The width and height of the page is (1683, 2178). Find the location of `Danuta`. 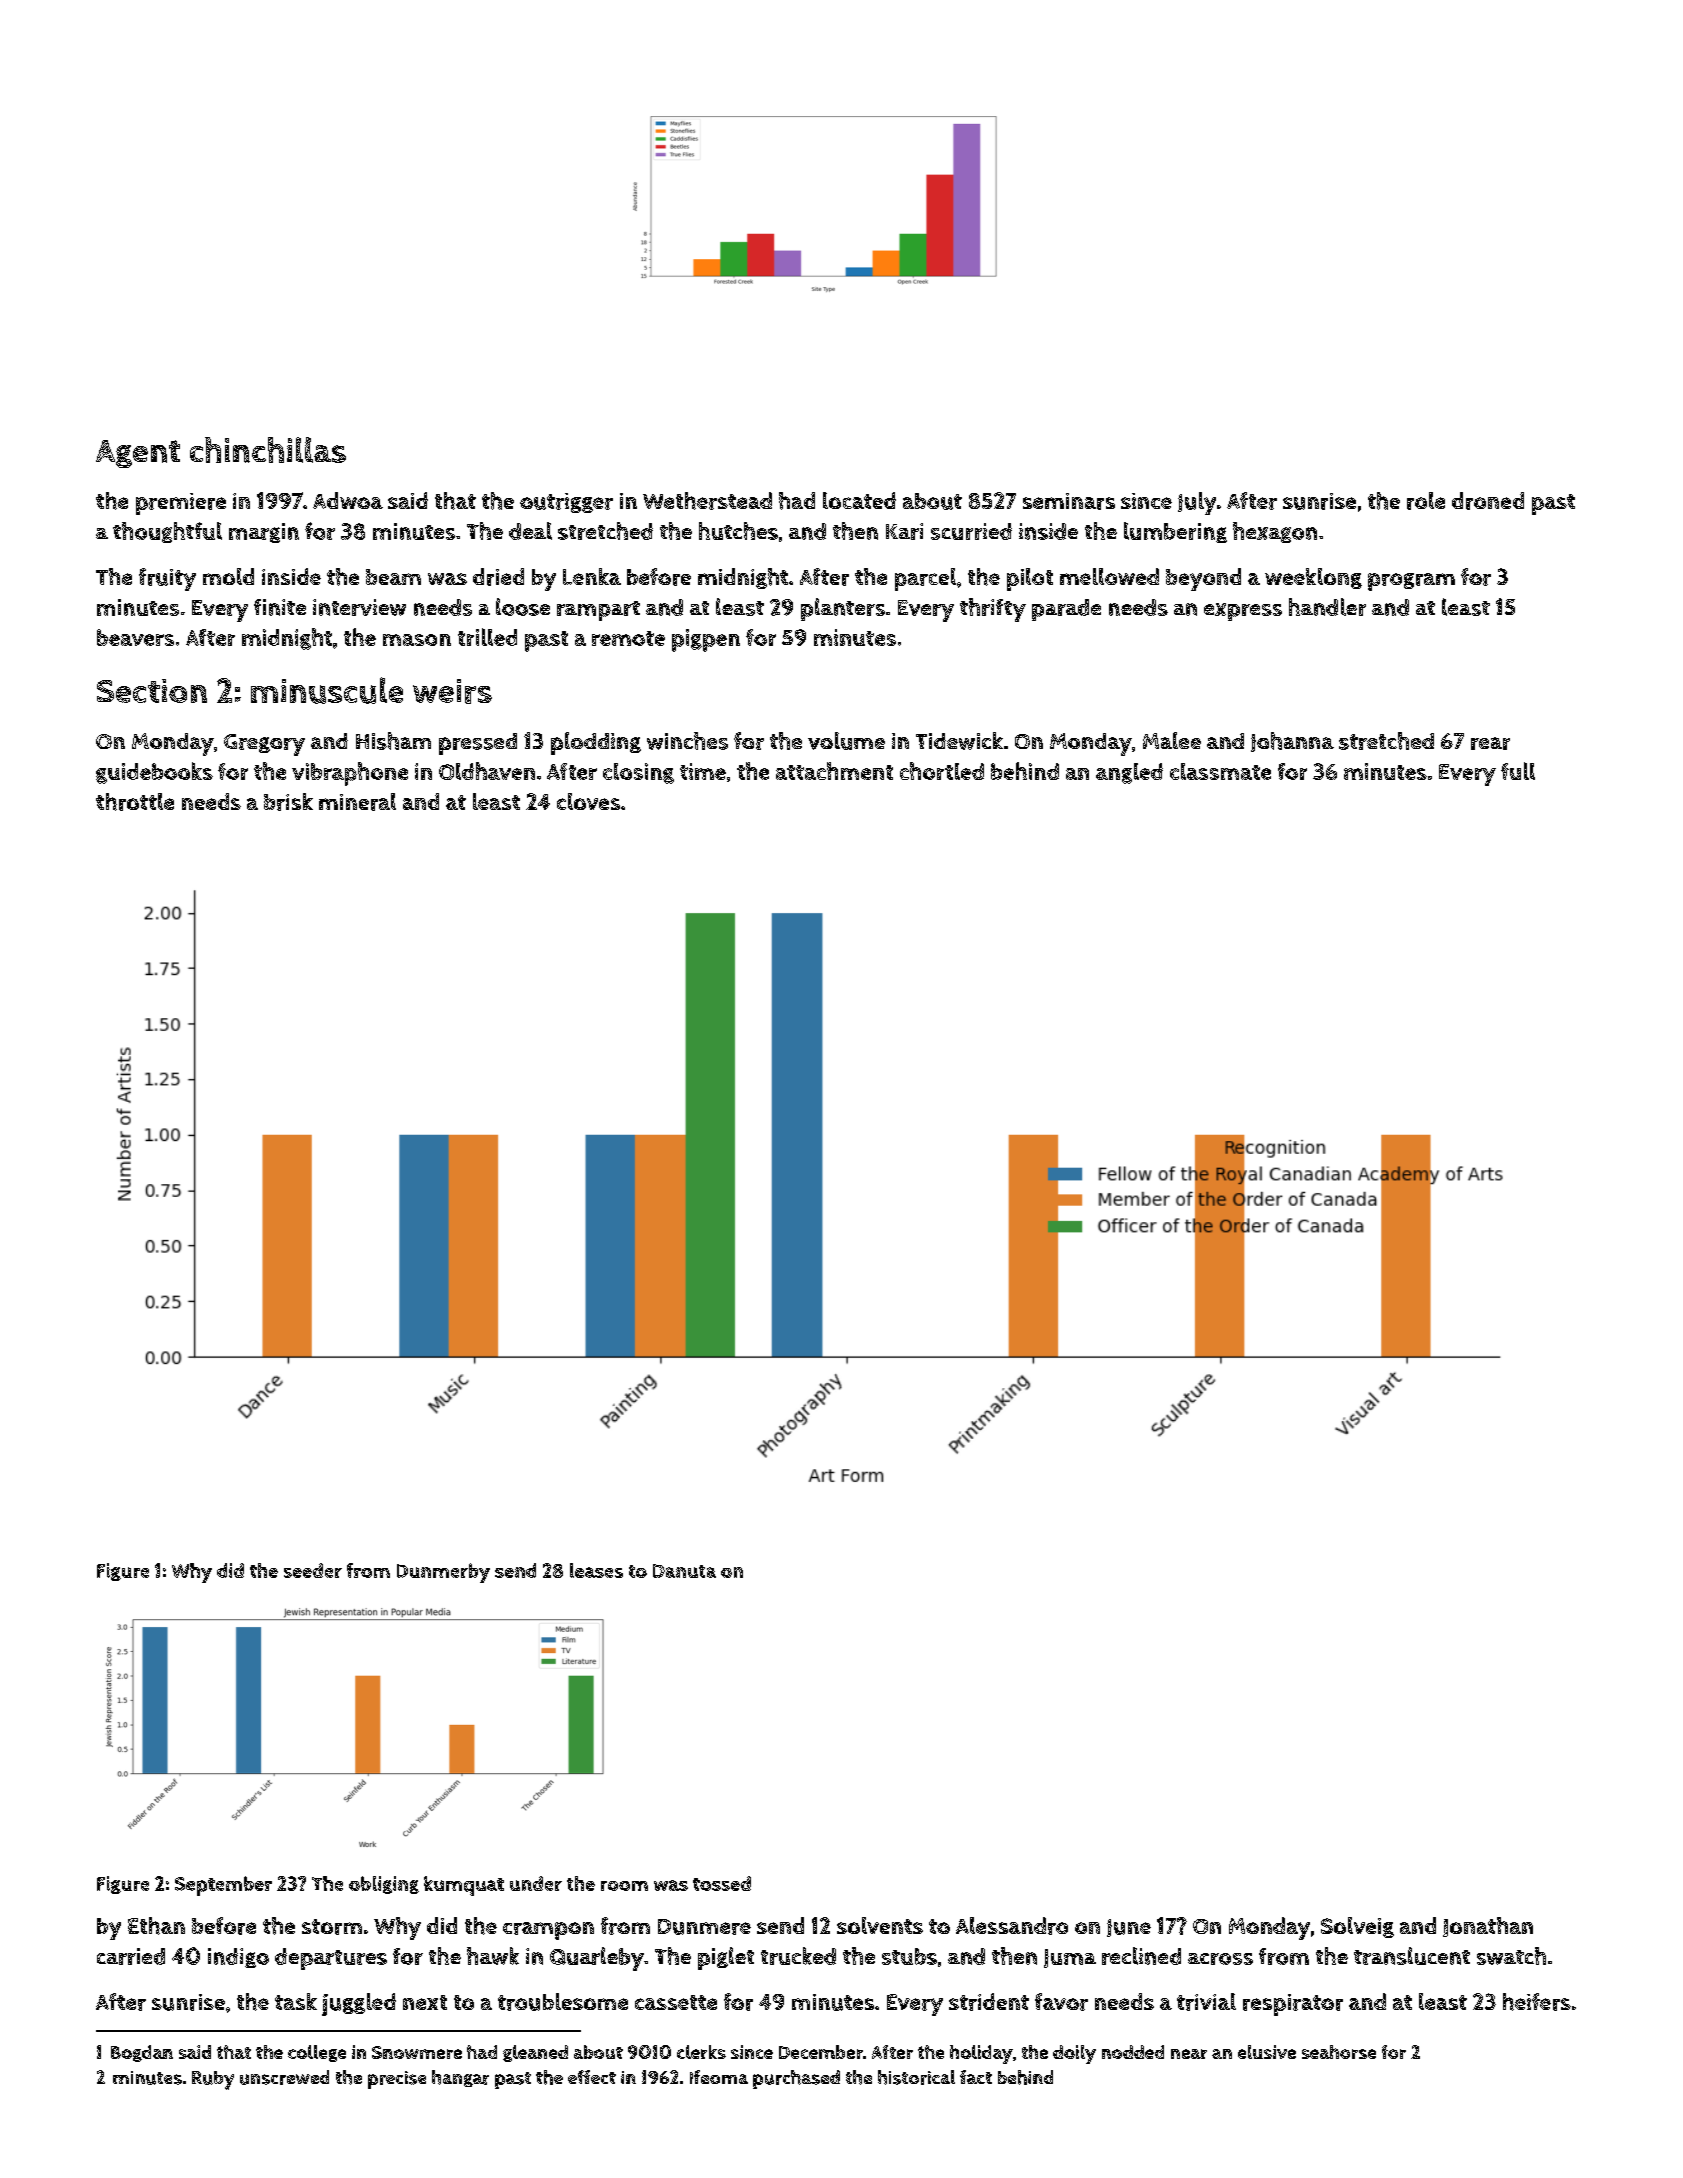

Danuta is located at coordinates (684, 1571).
